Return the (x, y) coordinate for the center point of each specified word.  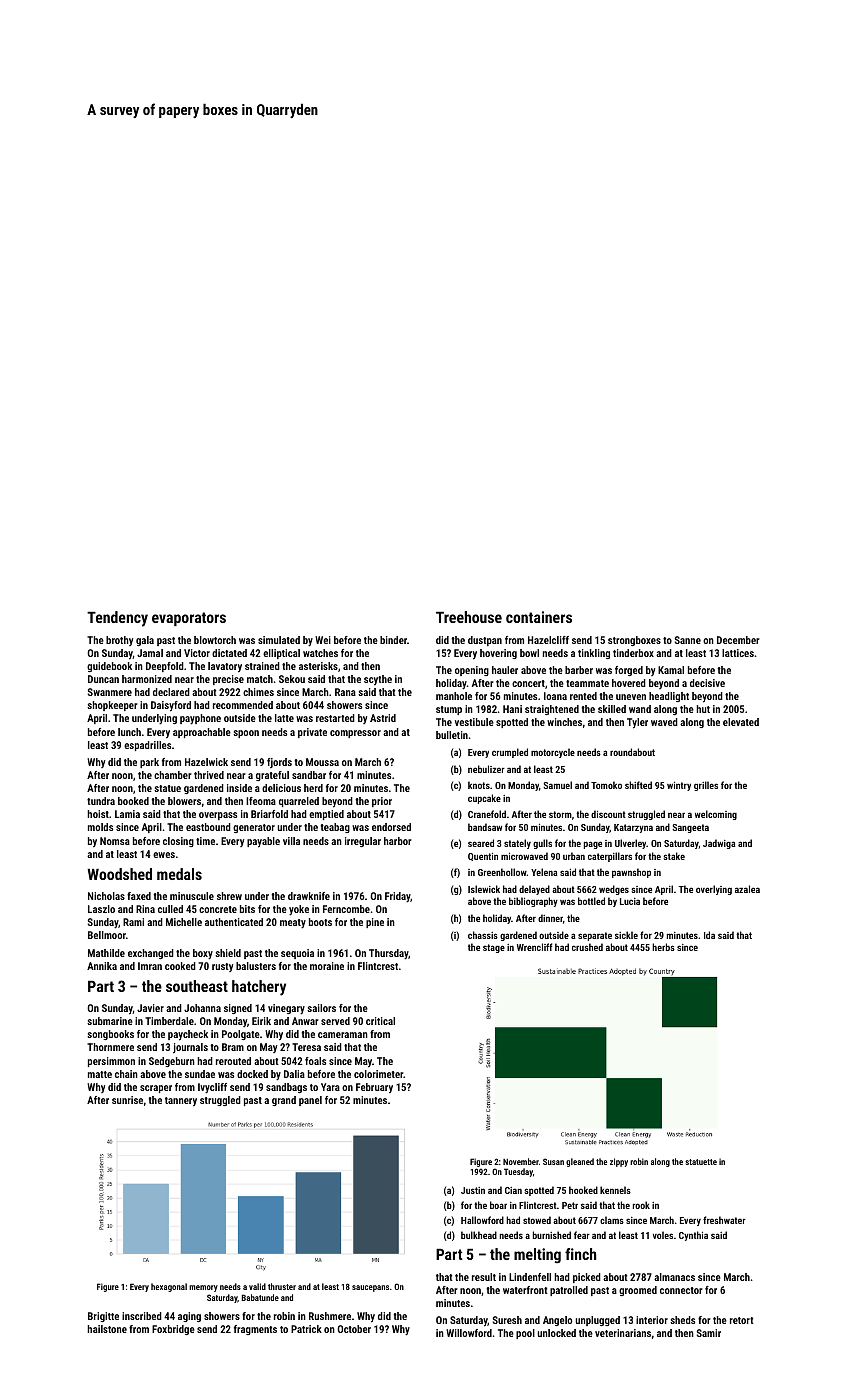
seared (481, 843)
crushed (587, 947)
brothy (119, 641)
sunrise (127, 1100)
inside (239, 788)
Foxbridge (173, 1330)
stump (449, 710)
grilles (706, 786)
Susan (553, 1161)
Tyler (637, 723)
